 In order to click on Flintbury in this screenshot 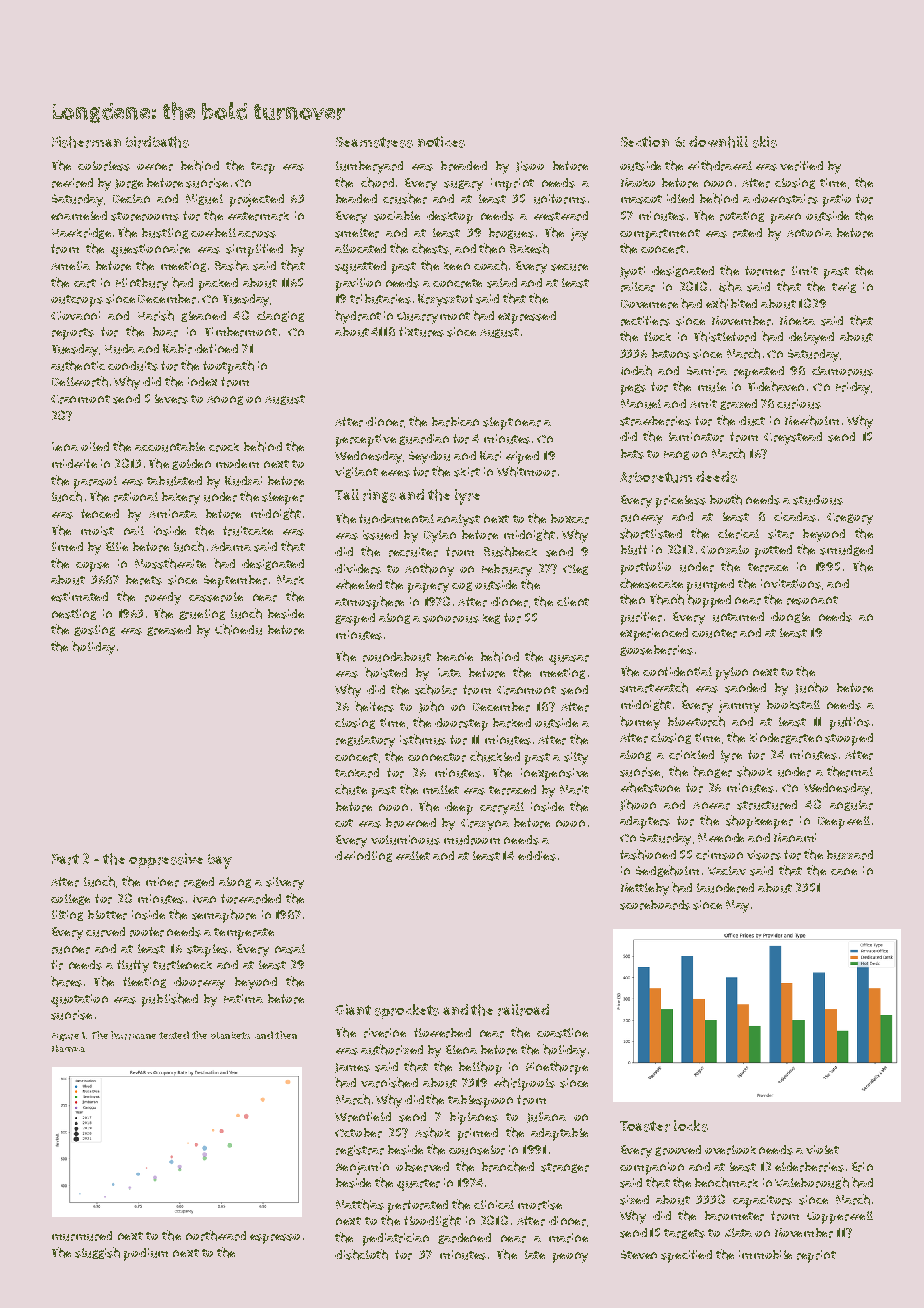, I will do `click(142, 284)`.
